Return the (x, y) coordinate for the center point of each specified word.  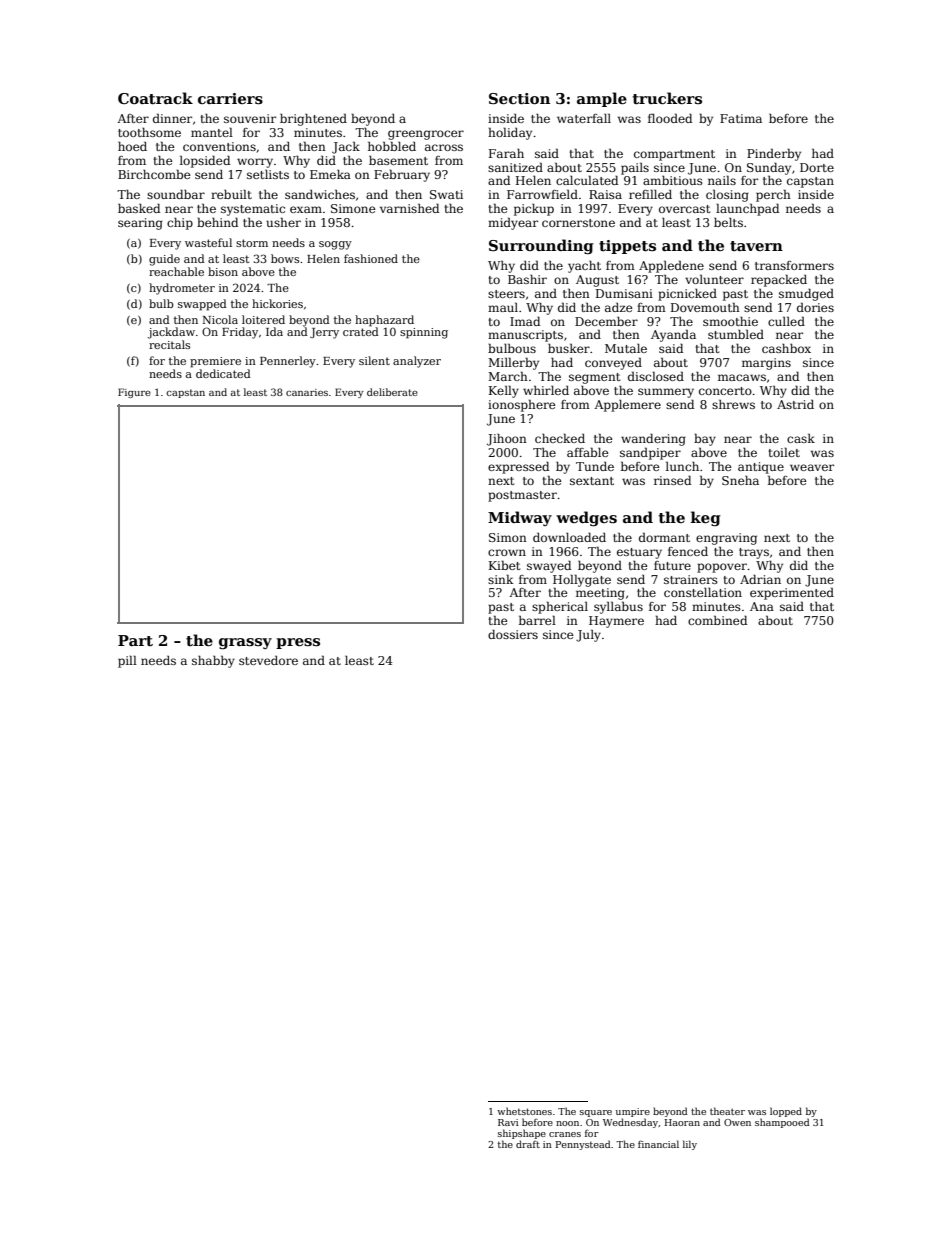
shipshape (522, 1134)
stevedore (268, 660)
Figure (134, 393)
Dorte (817, 167)
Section (519, 98)
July (588, 635)
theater (727, 1111)
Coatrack (155, 98)
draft (528, 1144)
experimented (792, 593)
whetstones (524, 1111)
